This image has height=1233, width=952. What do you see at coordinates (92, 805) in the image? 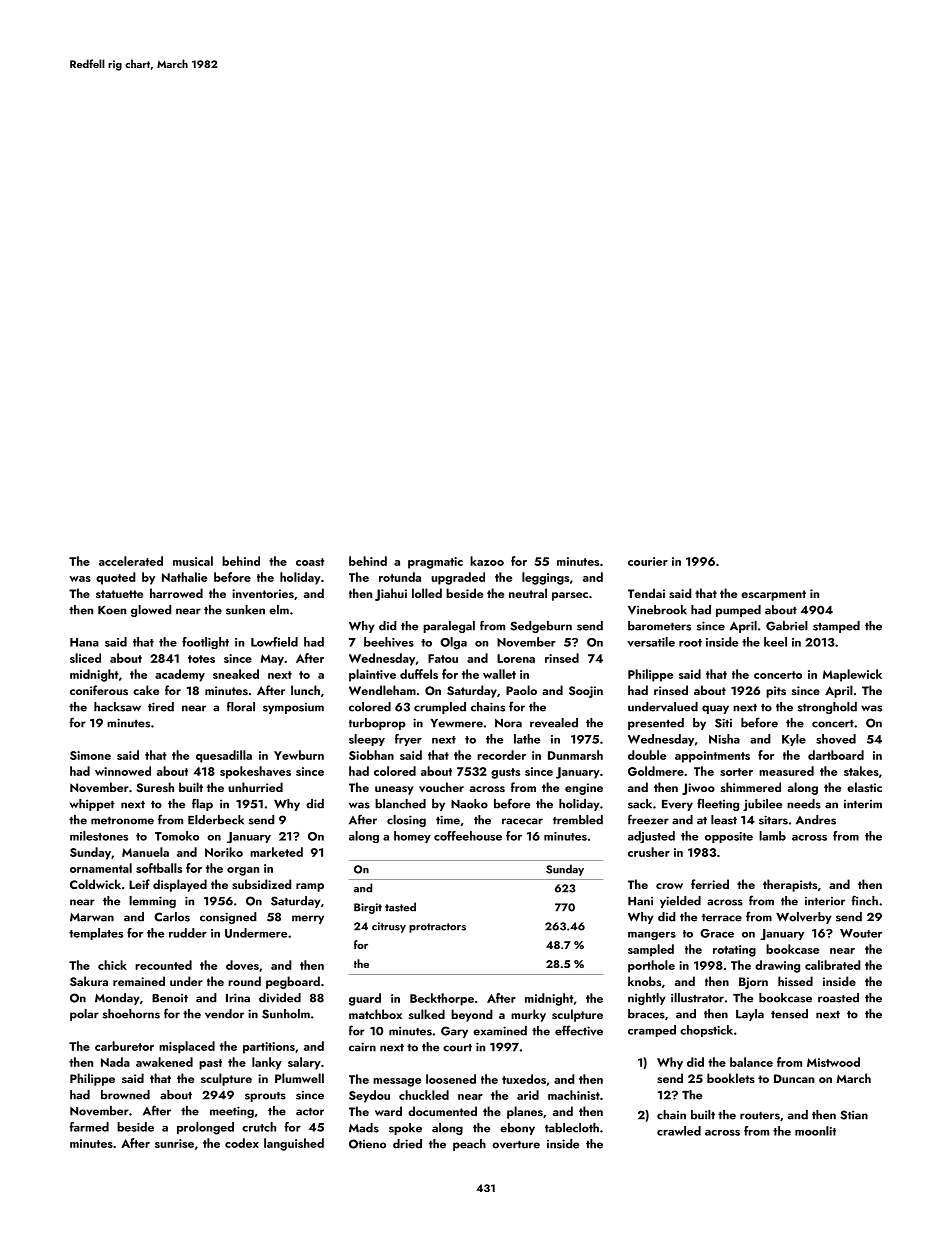
I see `whippet` at bounding box center [92, 805].
